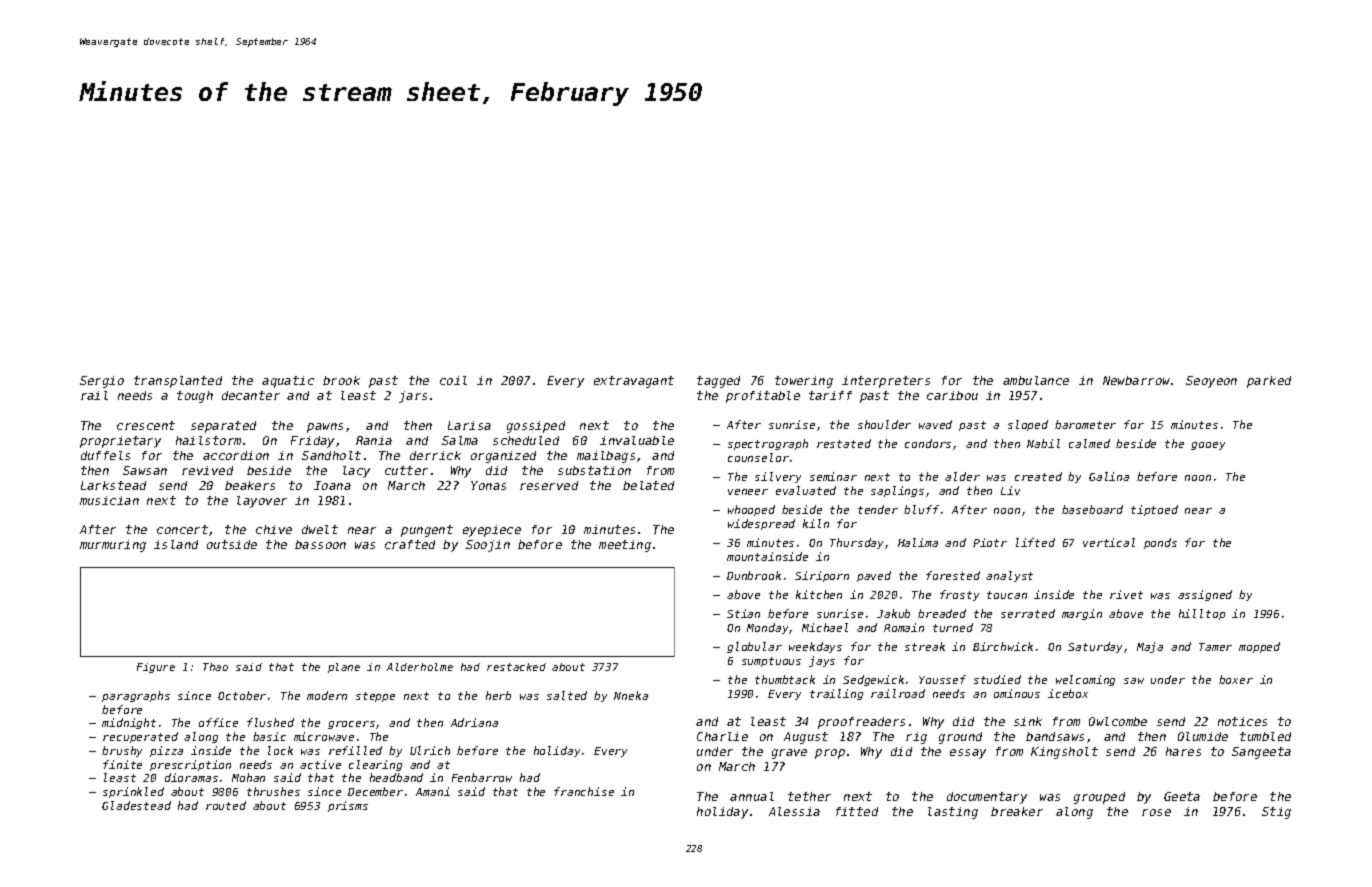 Image resolution: width=1372 pixels, height=887 pixels. What do you see at coordinates (351, 725) in the page?
I see `grocers` at bounding box center [351, 725].
